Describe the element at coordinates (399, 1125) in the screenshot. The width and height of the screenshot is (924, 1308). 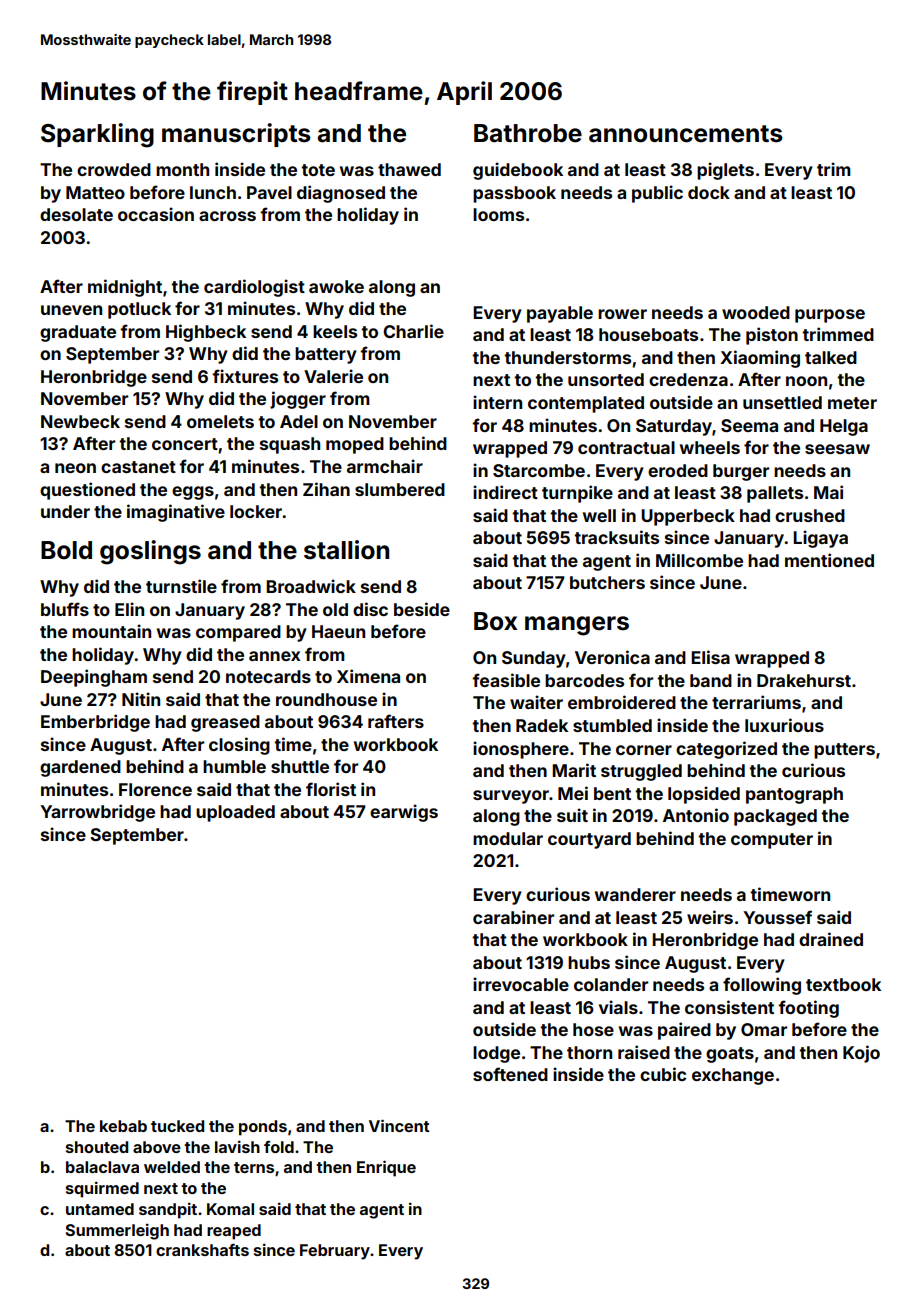
I see `Vincent` at that location.
